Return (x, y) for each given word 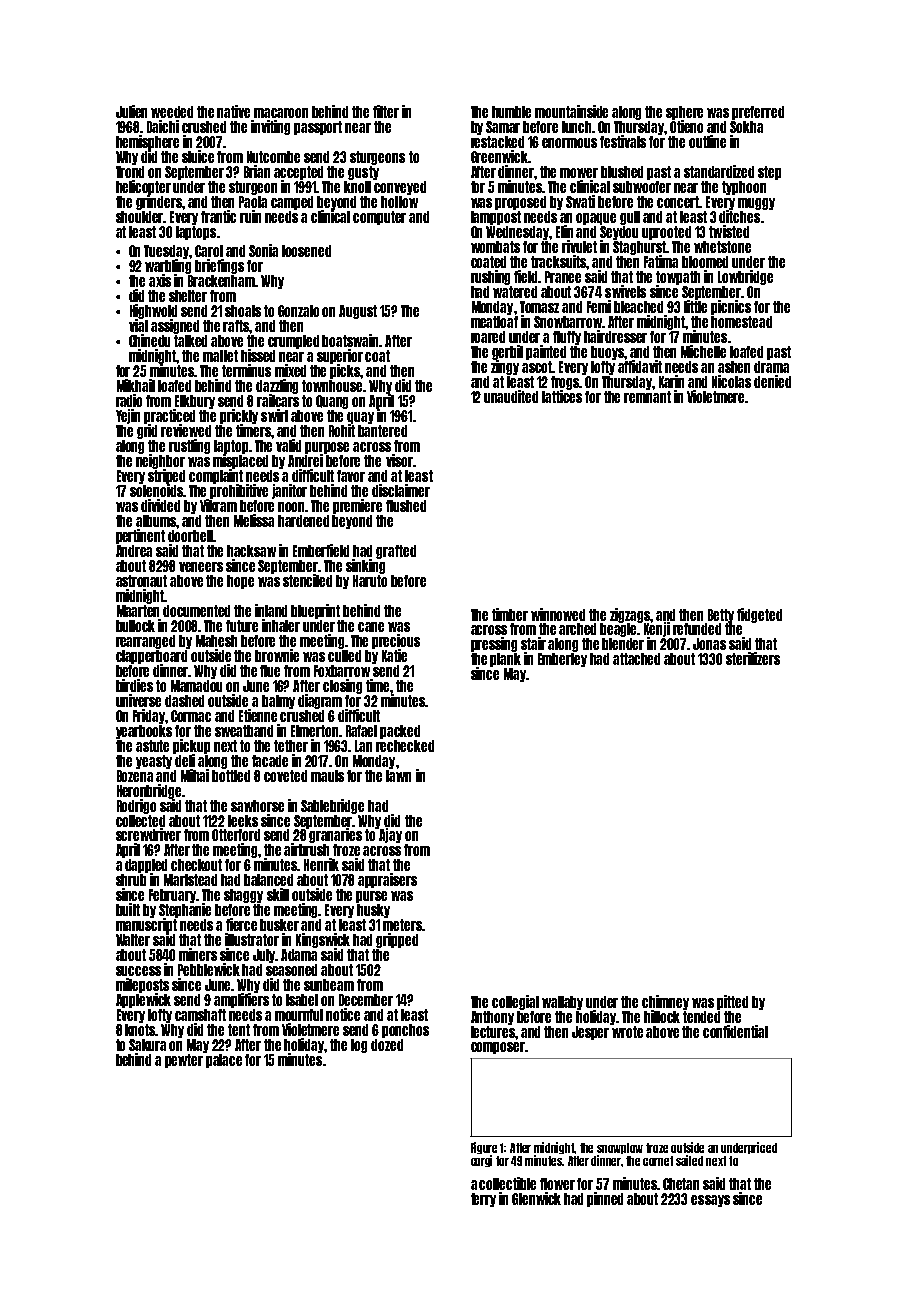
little (695, 306)
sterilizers (753, 658)
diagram (320, 701)
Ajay (390, 836)
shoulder (140, 217)
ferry (483, 1200)
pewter (184, 1061)
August (358, 312)
